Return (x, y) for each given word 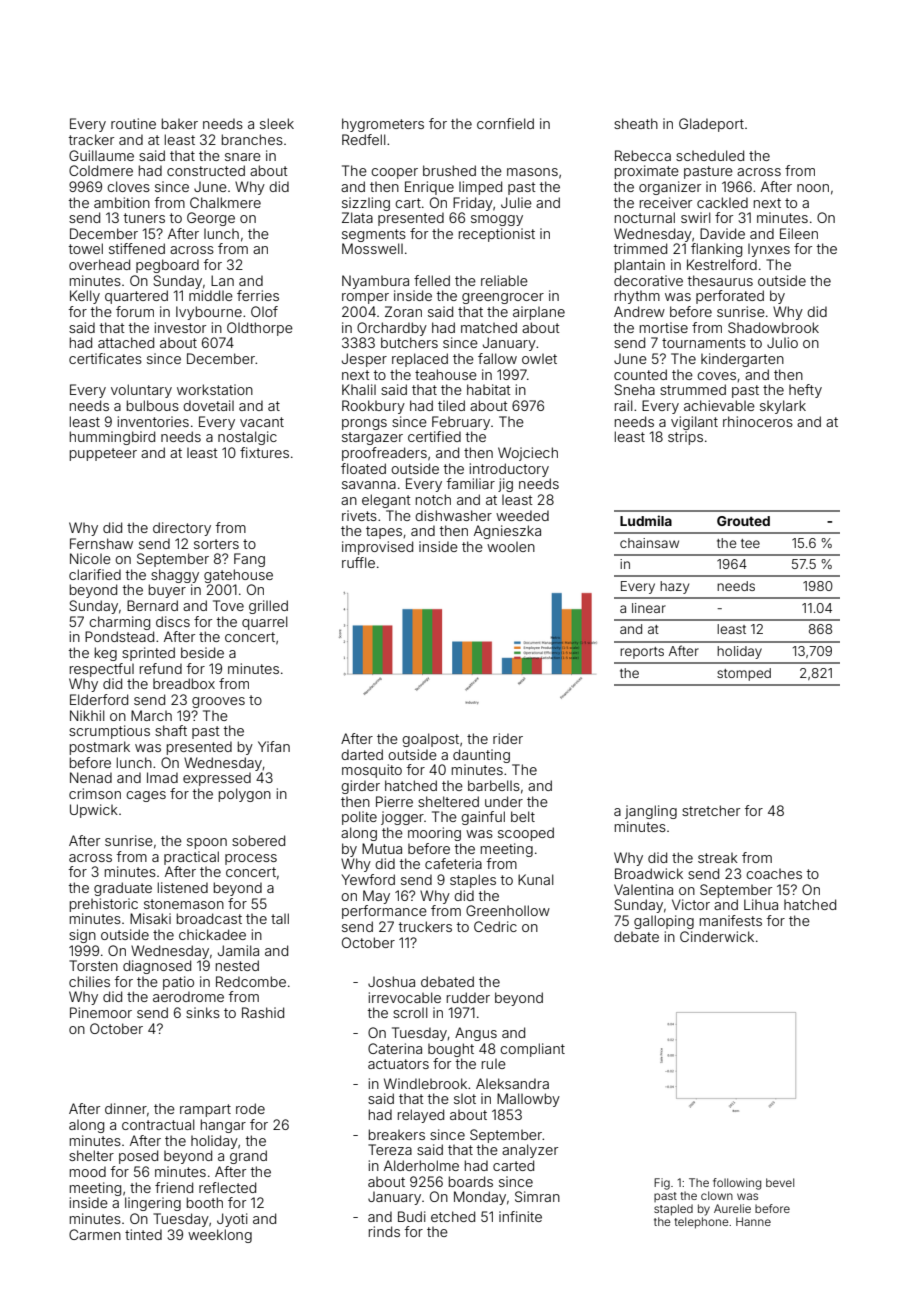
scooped (526, 834)
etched (453, 1216)
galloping (664, 922)
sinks (203, 1012)
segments (374, 235)
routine (133, 123)
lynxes (769, 250)
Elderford (99, 699)
